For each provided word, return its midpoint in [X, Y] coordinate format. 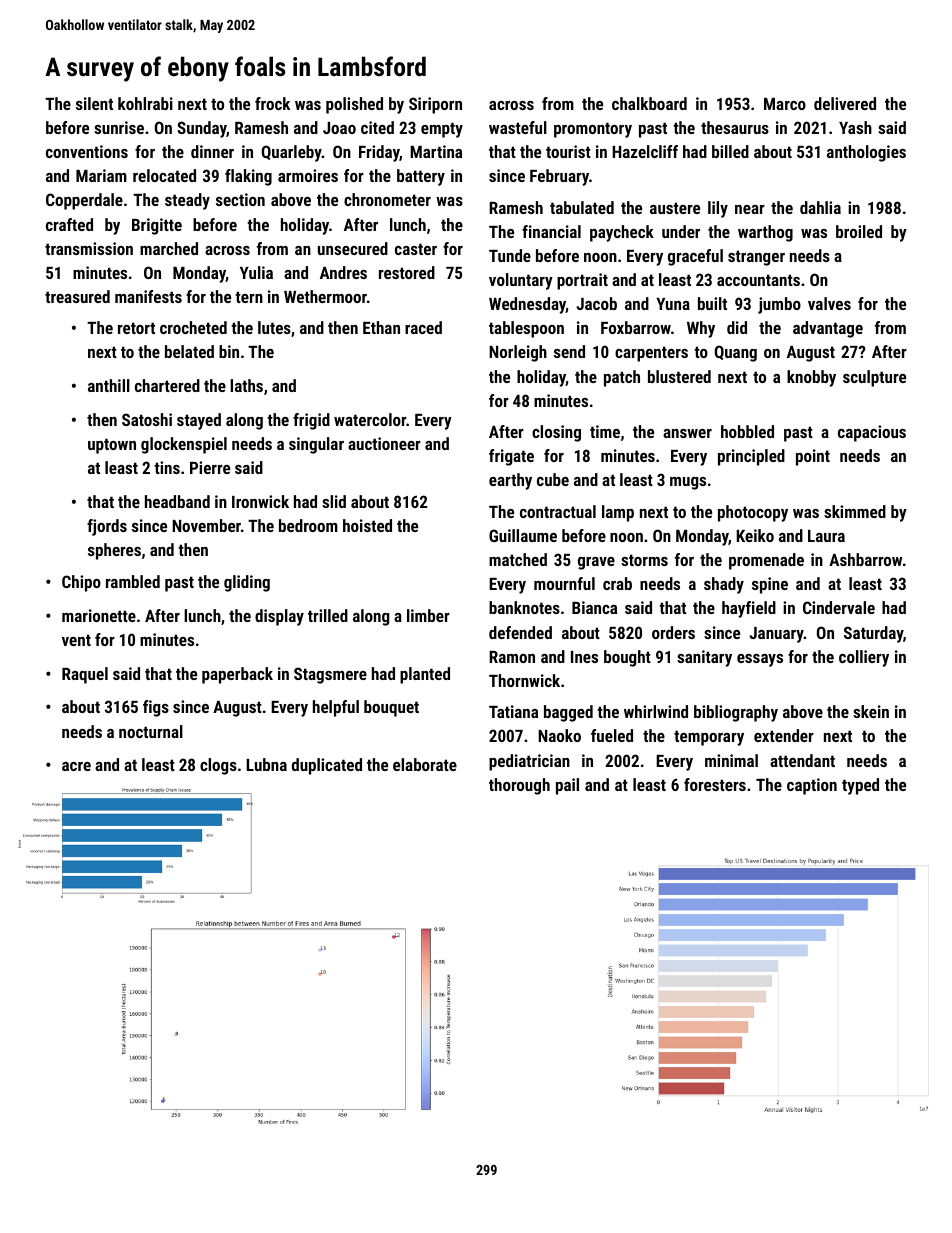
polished [354, 105]
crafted [69, 224]
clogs [218, 766]
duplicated [327, 766]
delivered [845, 103]
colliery [864, 658]
